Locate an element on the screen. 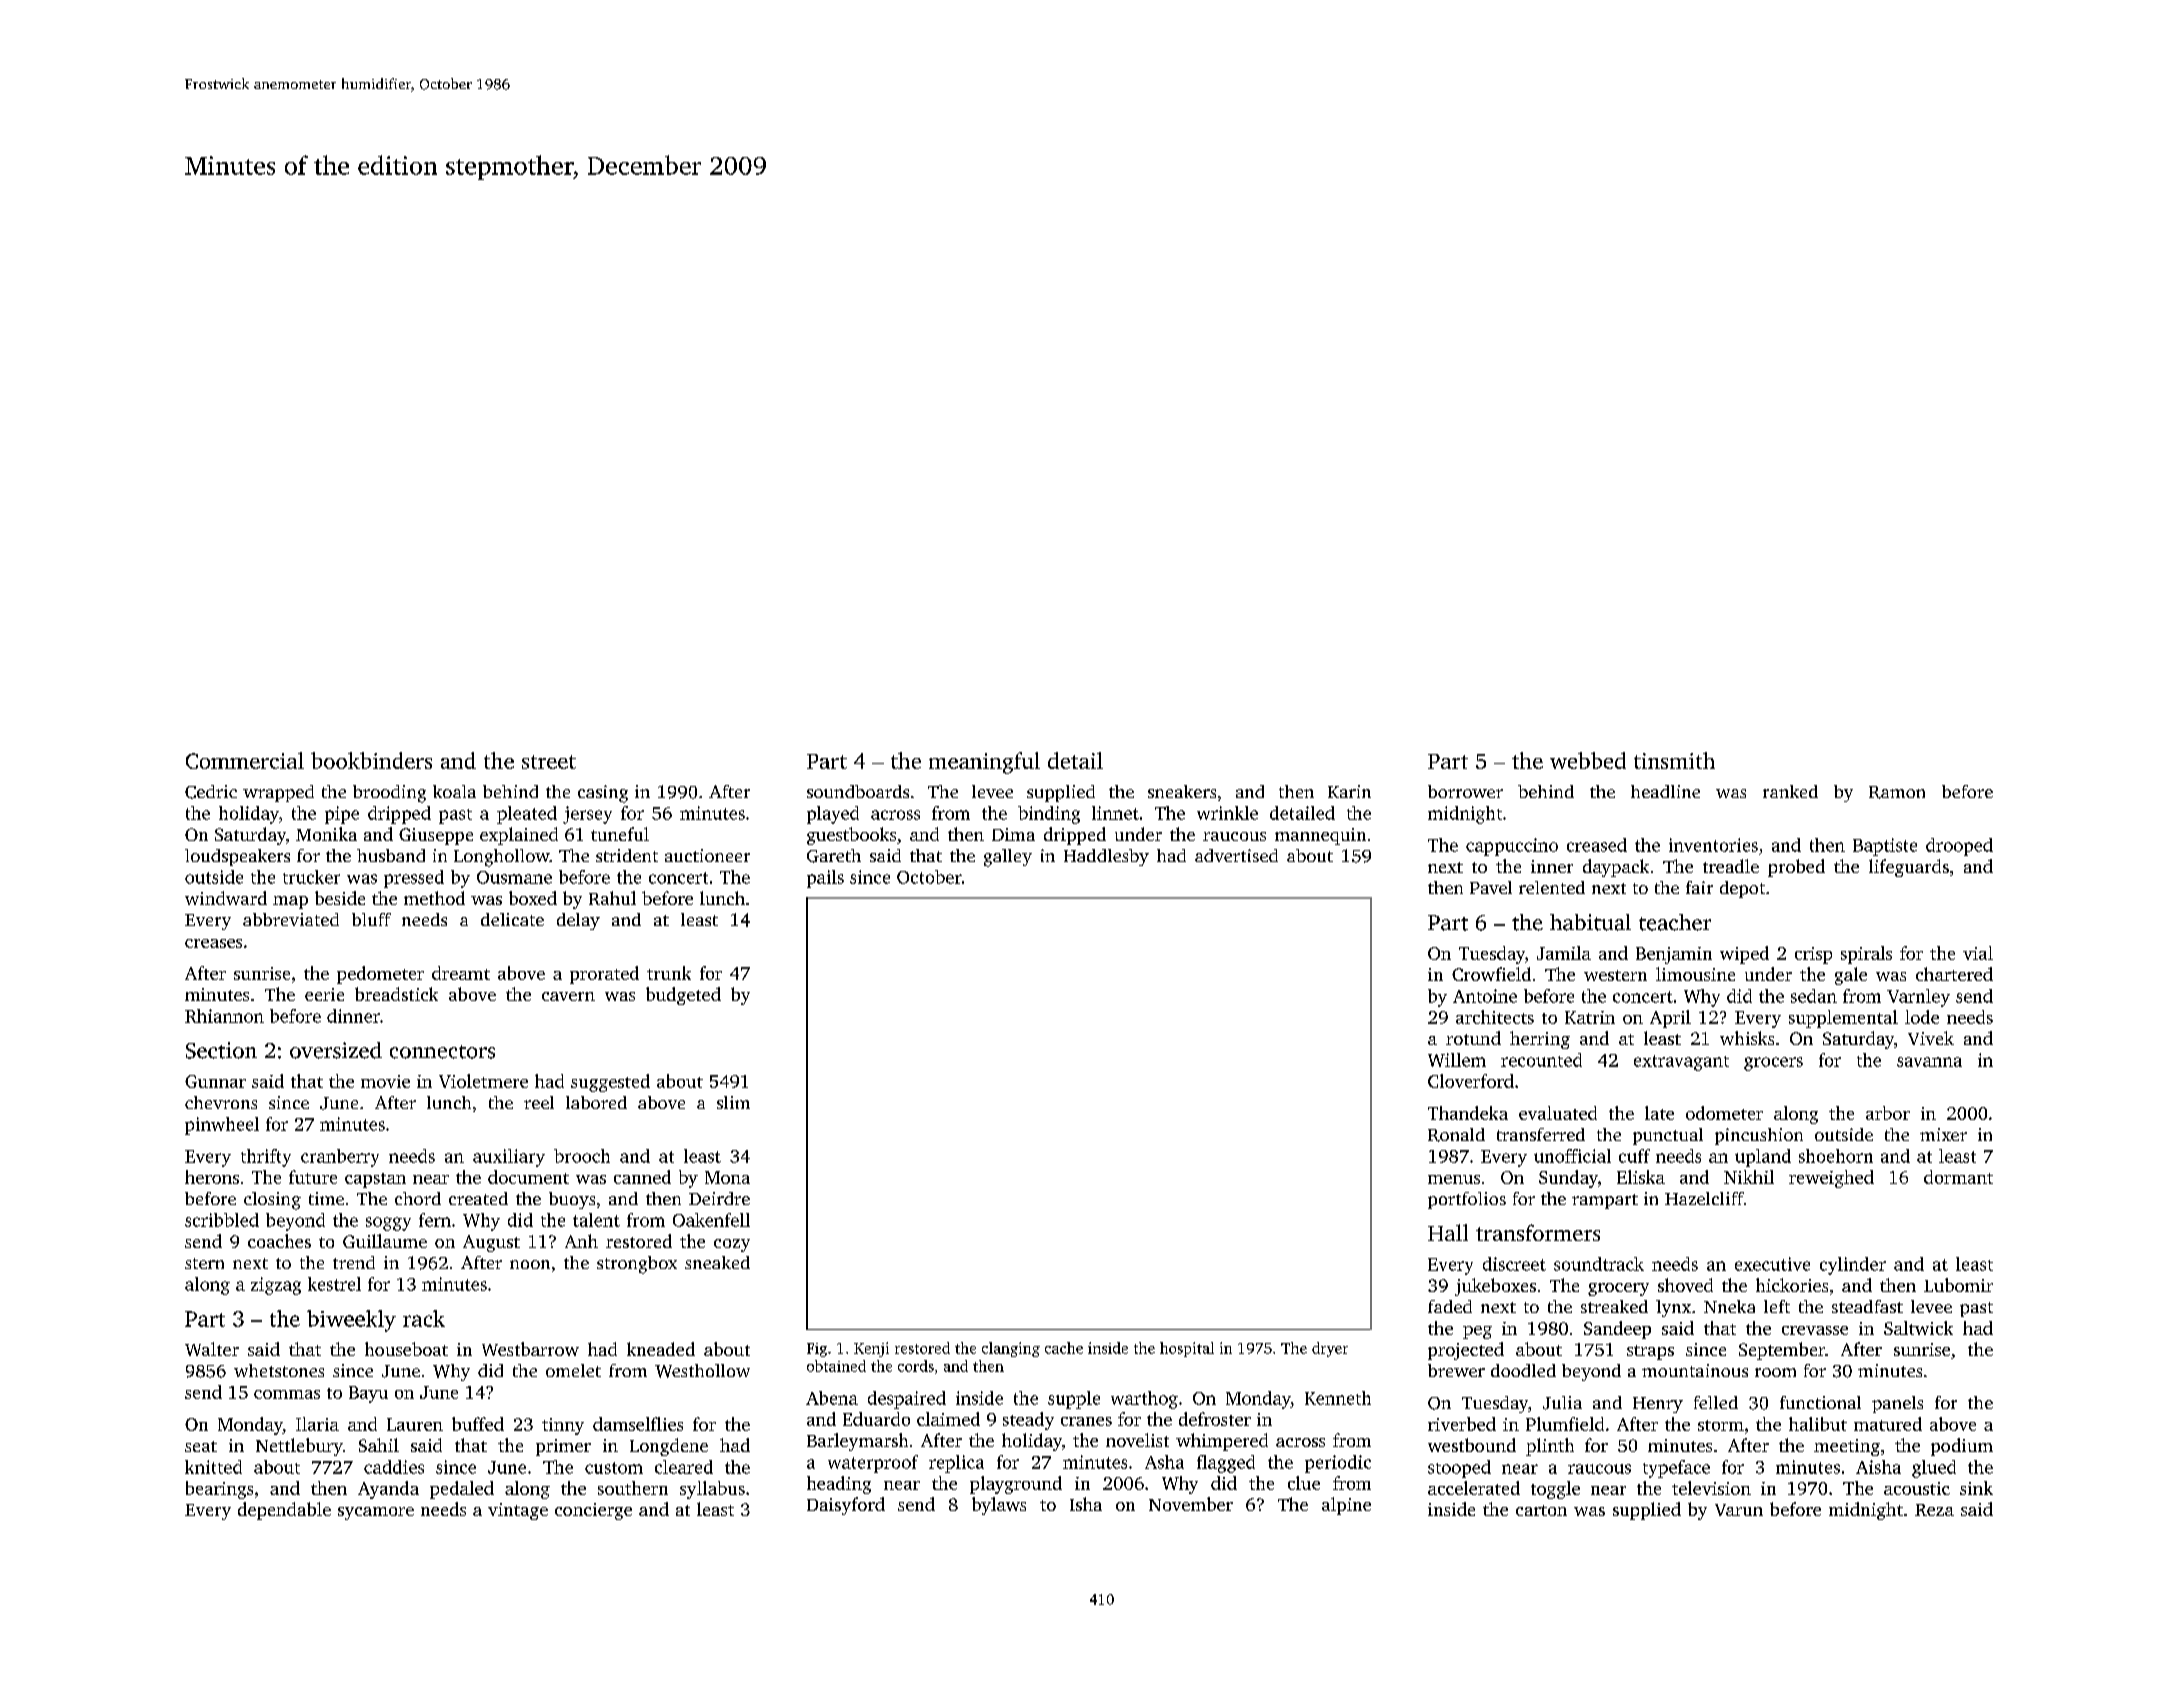 The image size is (2178, 1683). whetstones is located at coordinates (279, 1370).
